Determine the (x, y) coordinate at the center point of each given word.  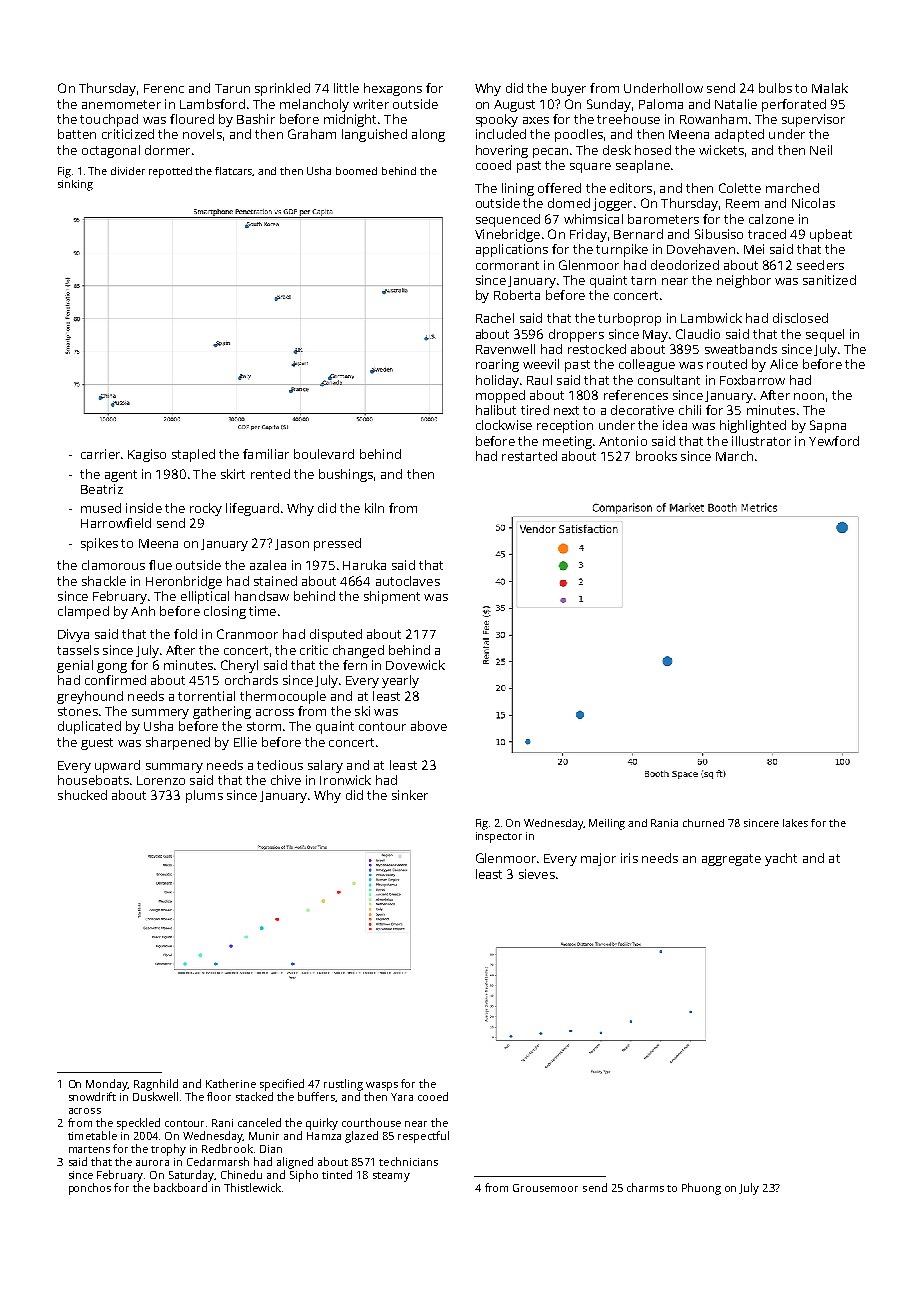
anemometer (121, 104)
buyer (569, 89)
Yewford (834, 441)
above (429, 726)
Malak (830, 88)
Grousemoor (545, 1188)
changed (358, 651)
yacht (781, 859)
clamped (83, 612)
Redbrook (227, 1148)
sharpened (178, 743)
